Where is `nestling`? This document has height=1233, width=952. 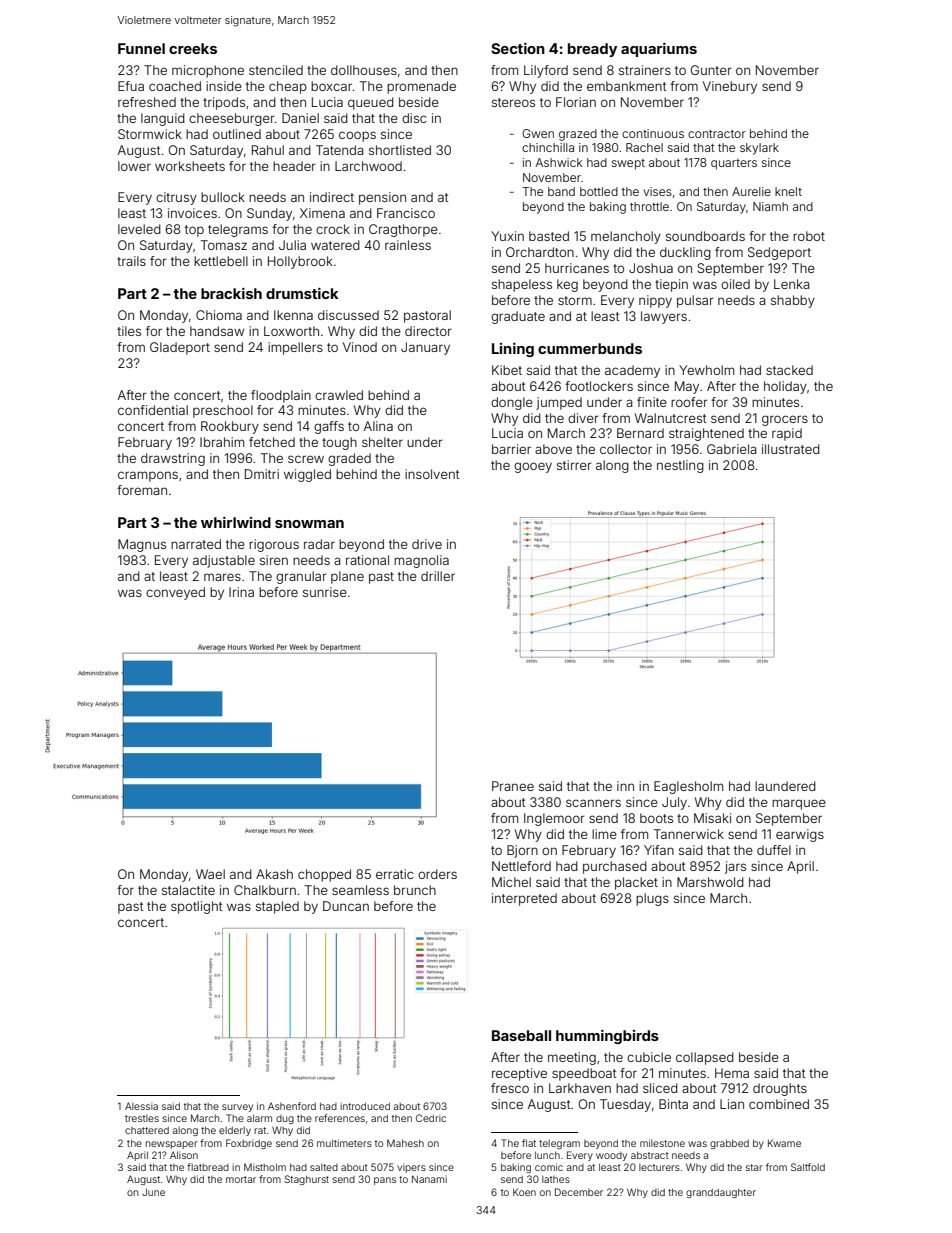 nestling is located at coordinates (680, 466).
